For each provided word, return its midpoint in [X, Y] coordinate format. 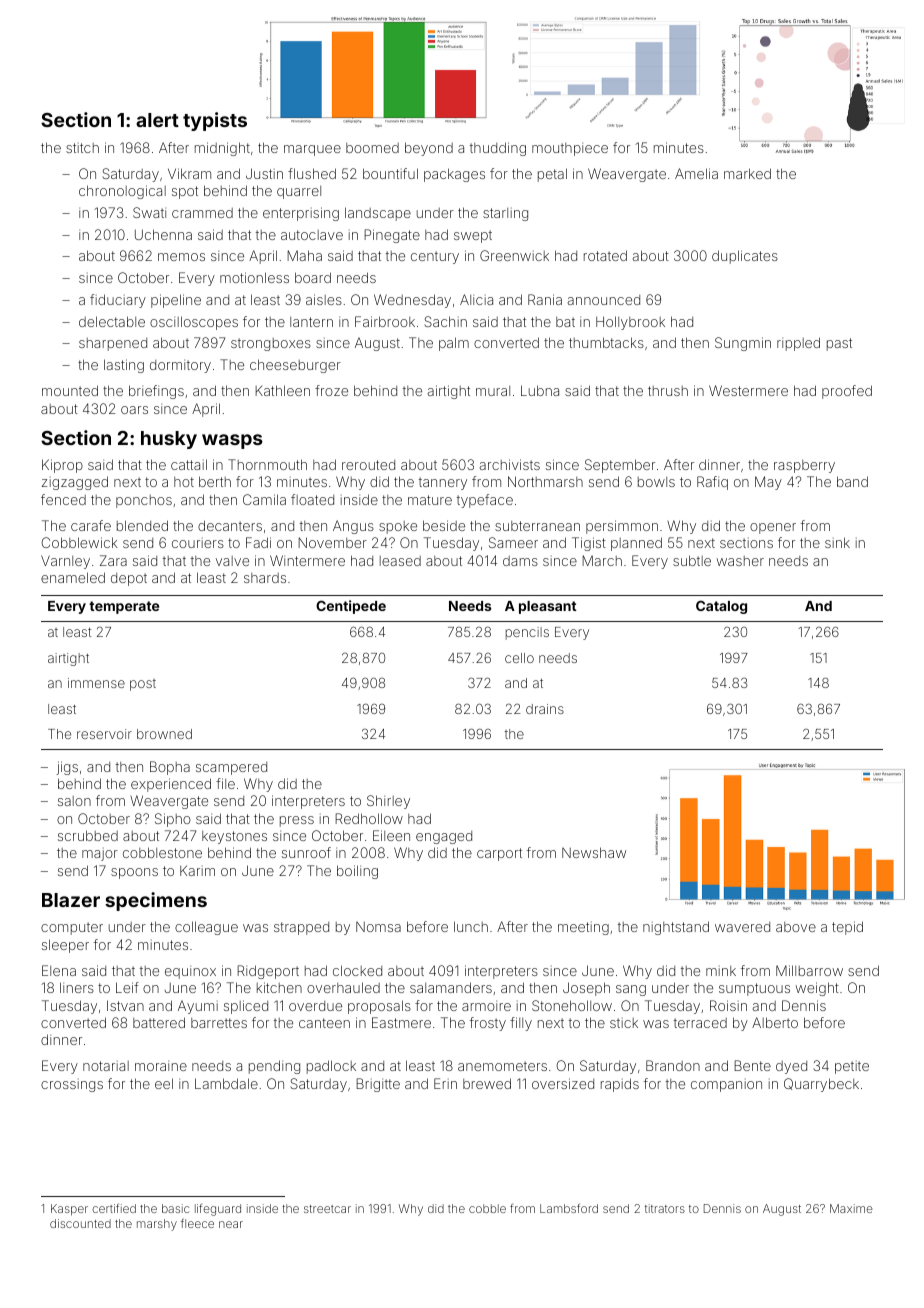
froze [331, 390]
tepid [847, 928]
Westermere [748, 390]
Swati [149, 212]
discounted [80, 1223]
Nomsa [378, 927]
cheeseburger [295, 366]
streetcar [327, 1209]
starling [505, 214]
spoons [134, 873]
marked [747, 173]
